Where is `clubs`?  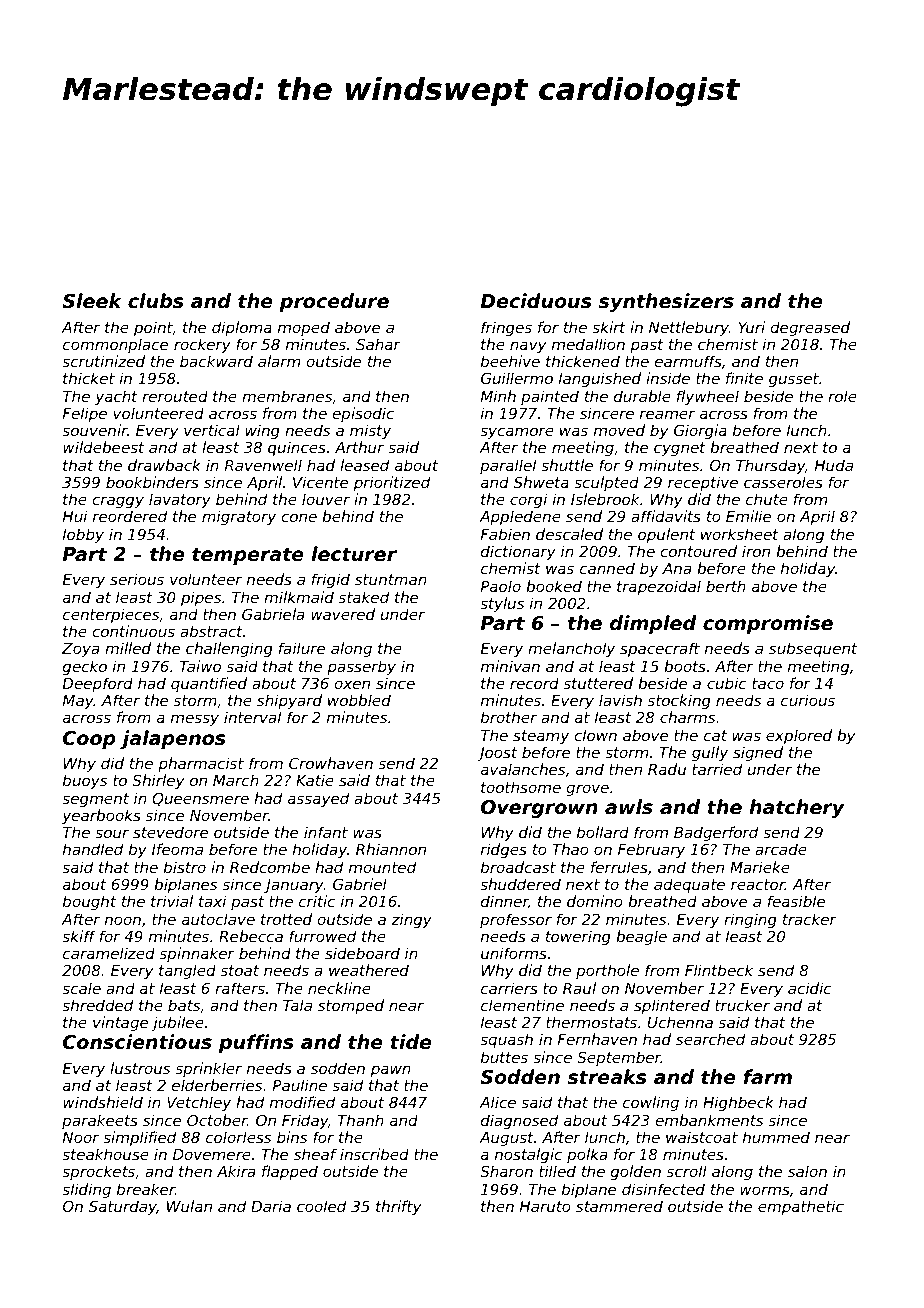
clubs is located at coordinates (156, 301).
